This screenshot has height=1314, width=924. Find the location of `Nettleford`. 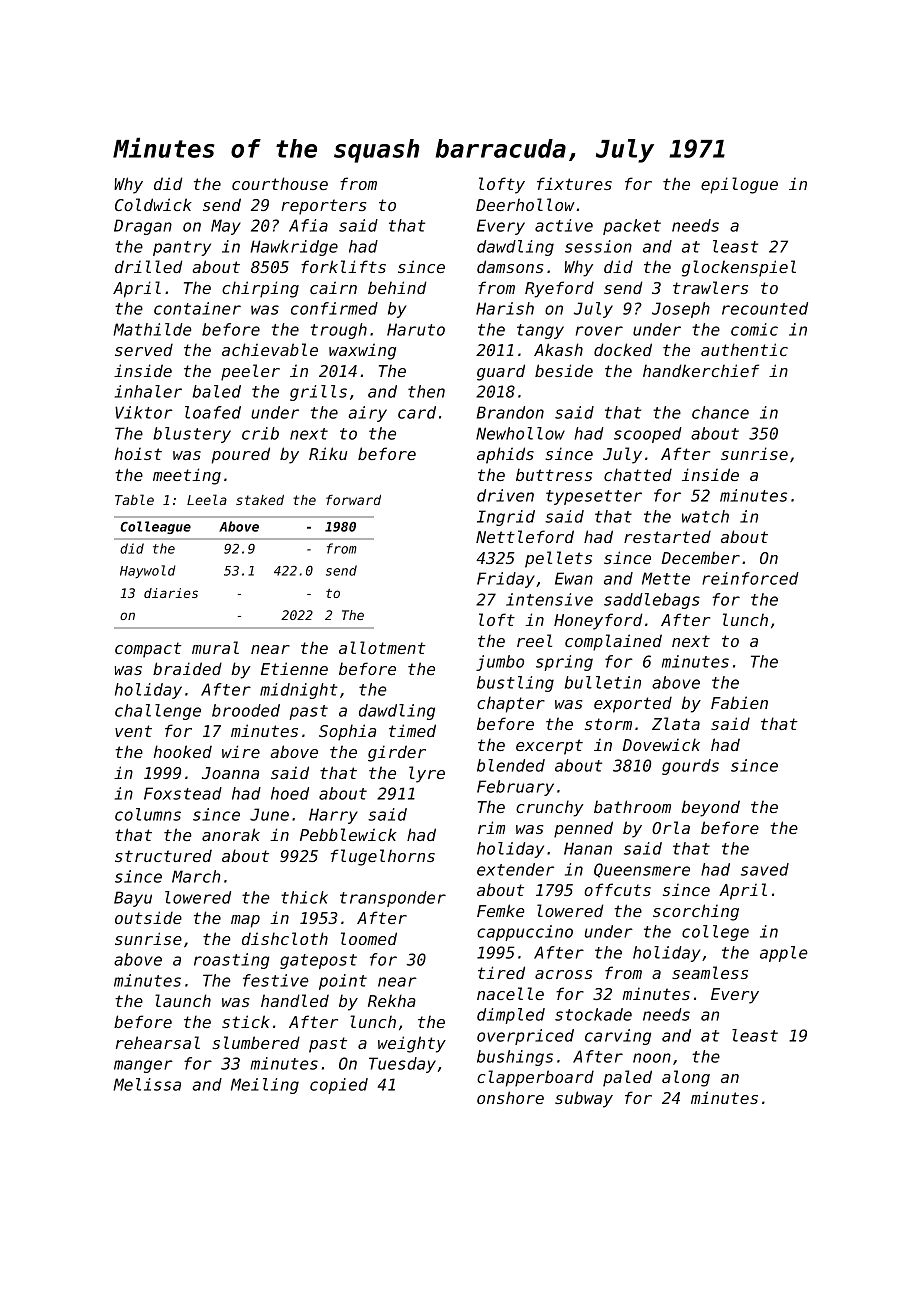

Nettleford is located at coordinates (525, 536).
